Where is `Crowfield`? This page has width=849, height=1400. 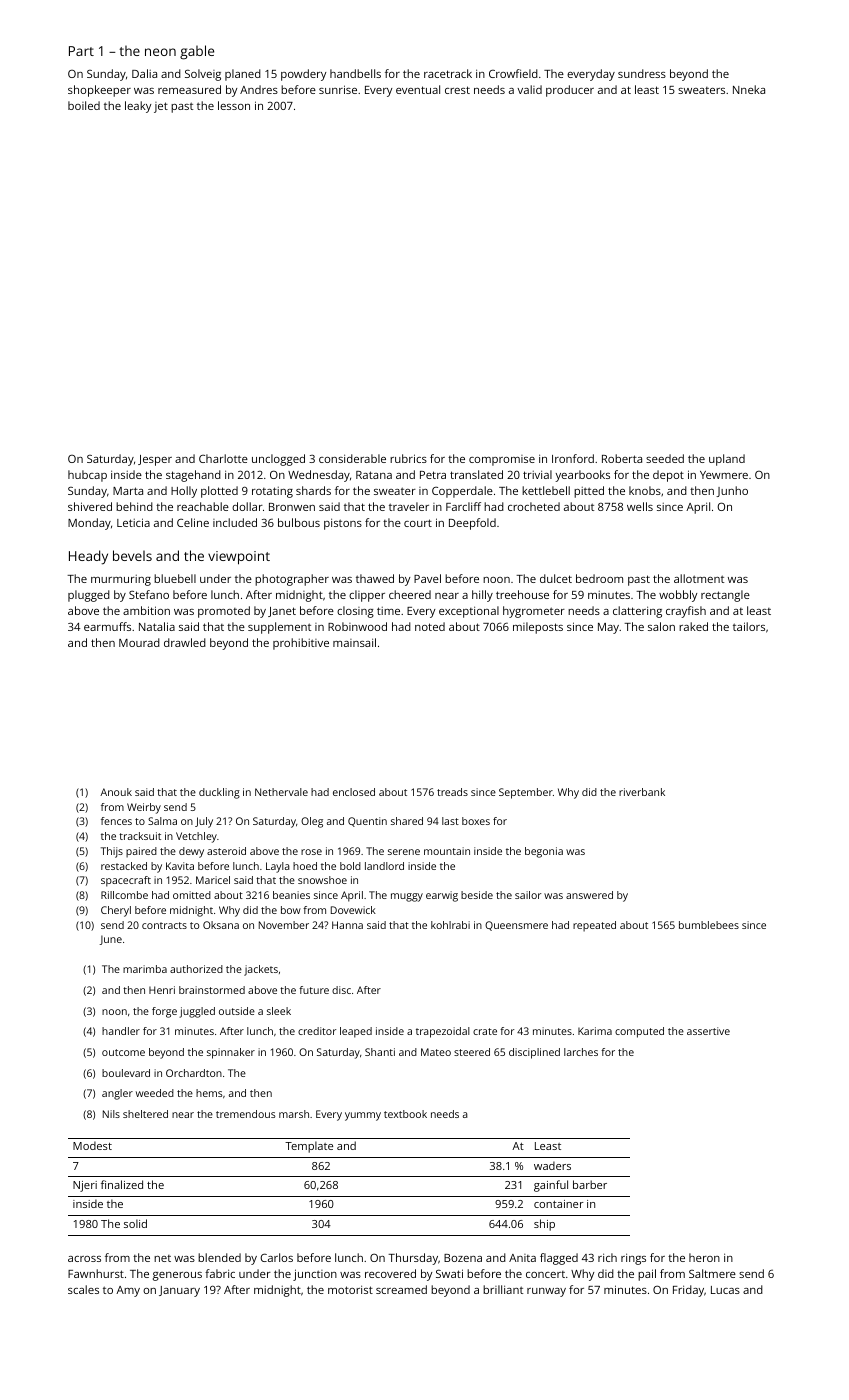 Crowfield is located at coordinates (513, 73).
